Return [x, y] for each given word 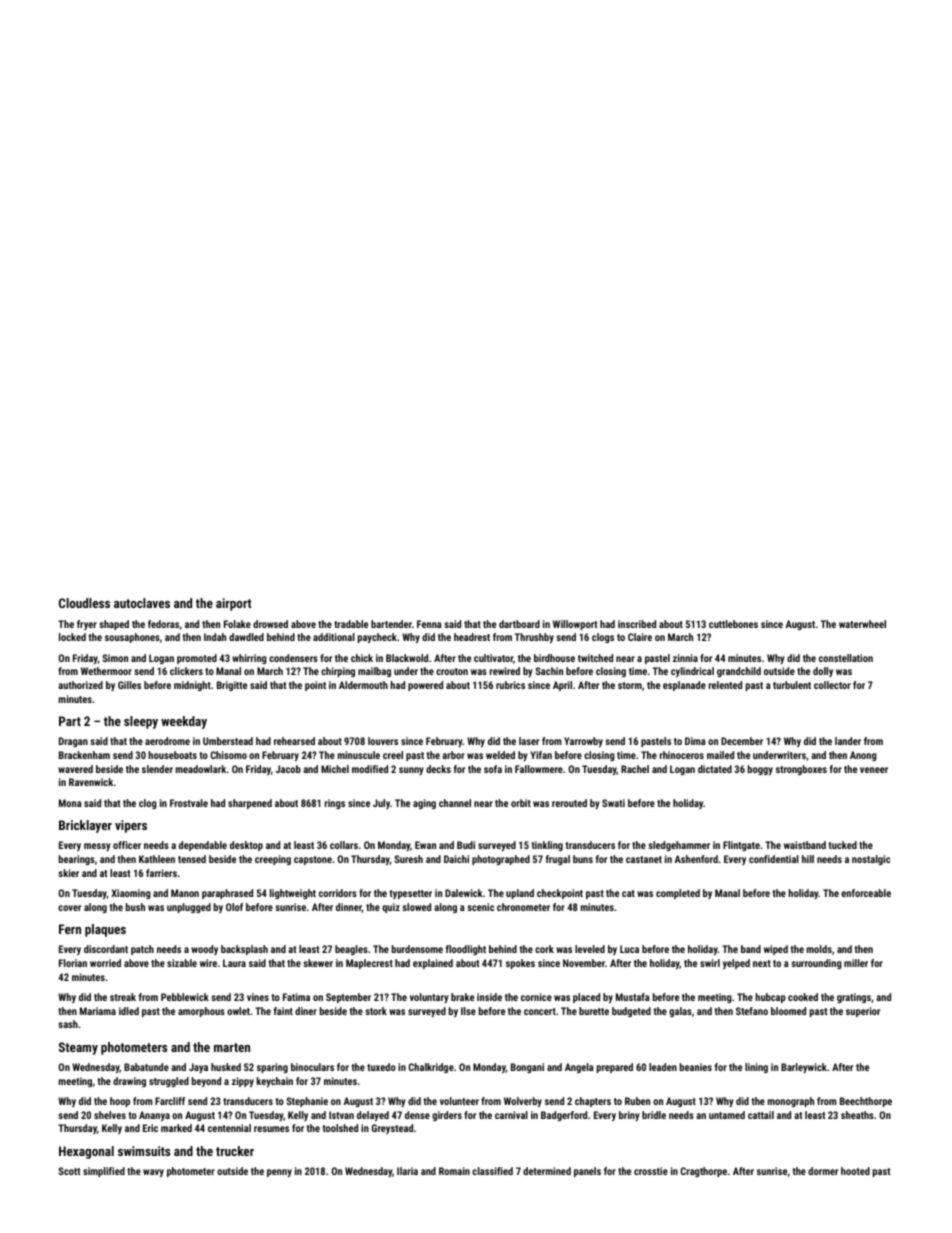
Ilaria [407, 1171]
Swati [613, 803]
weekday [184, 722]
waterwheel [862, 624]
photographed [501, 860]
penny [279, 1173]
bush [135, 907]
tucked [843, 845]
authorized [80, 685]
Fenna [429, 624]
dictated [715, 769]
